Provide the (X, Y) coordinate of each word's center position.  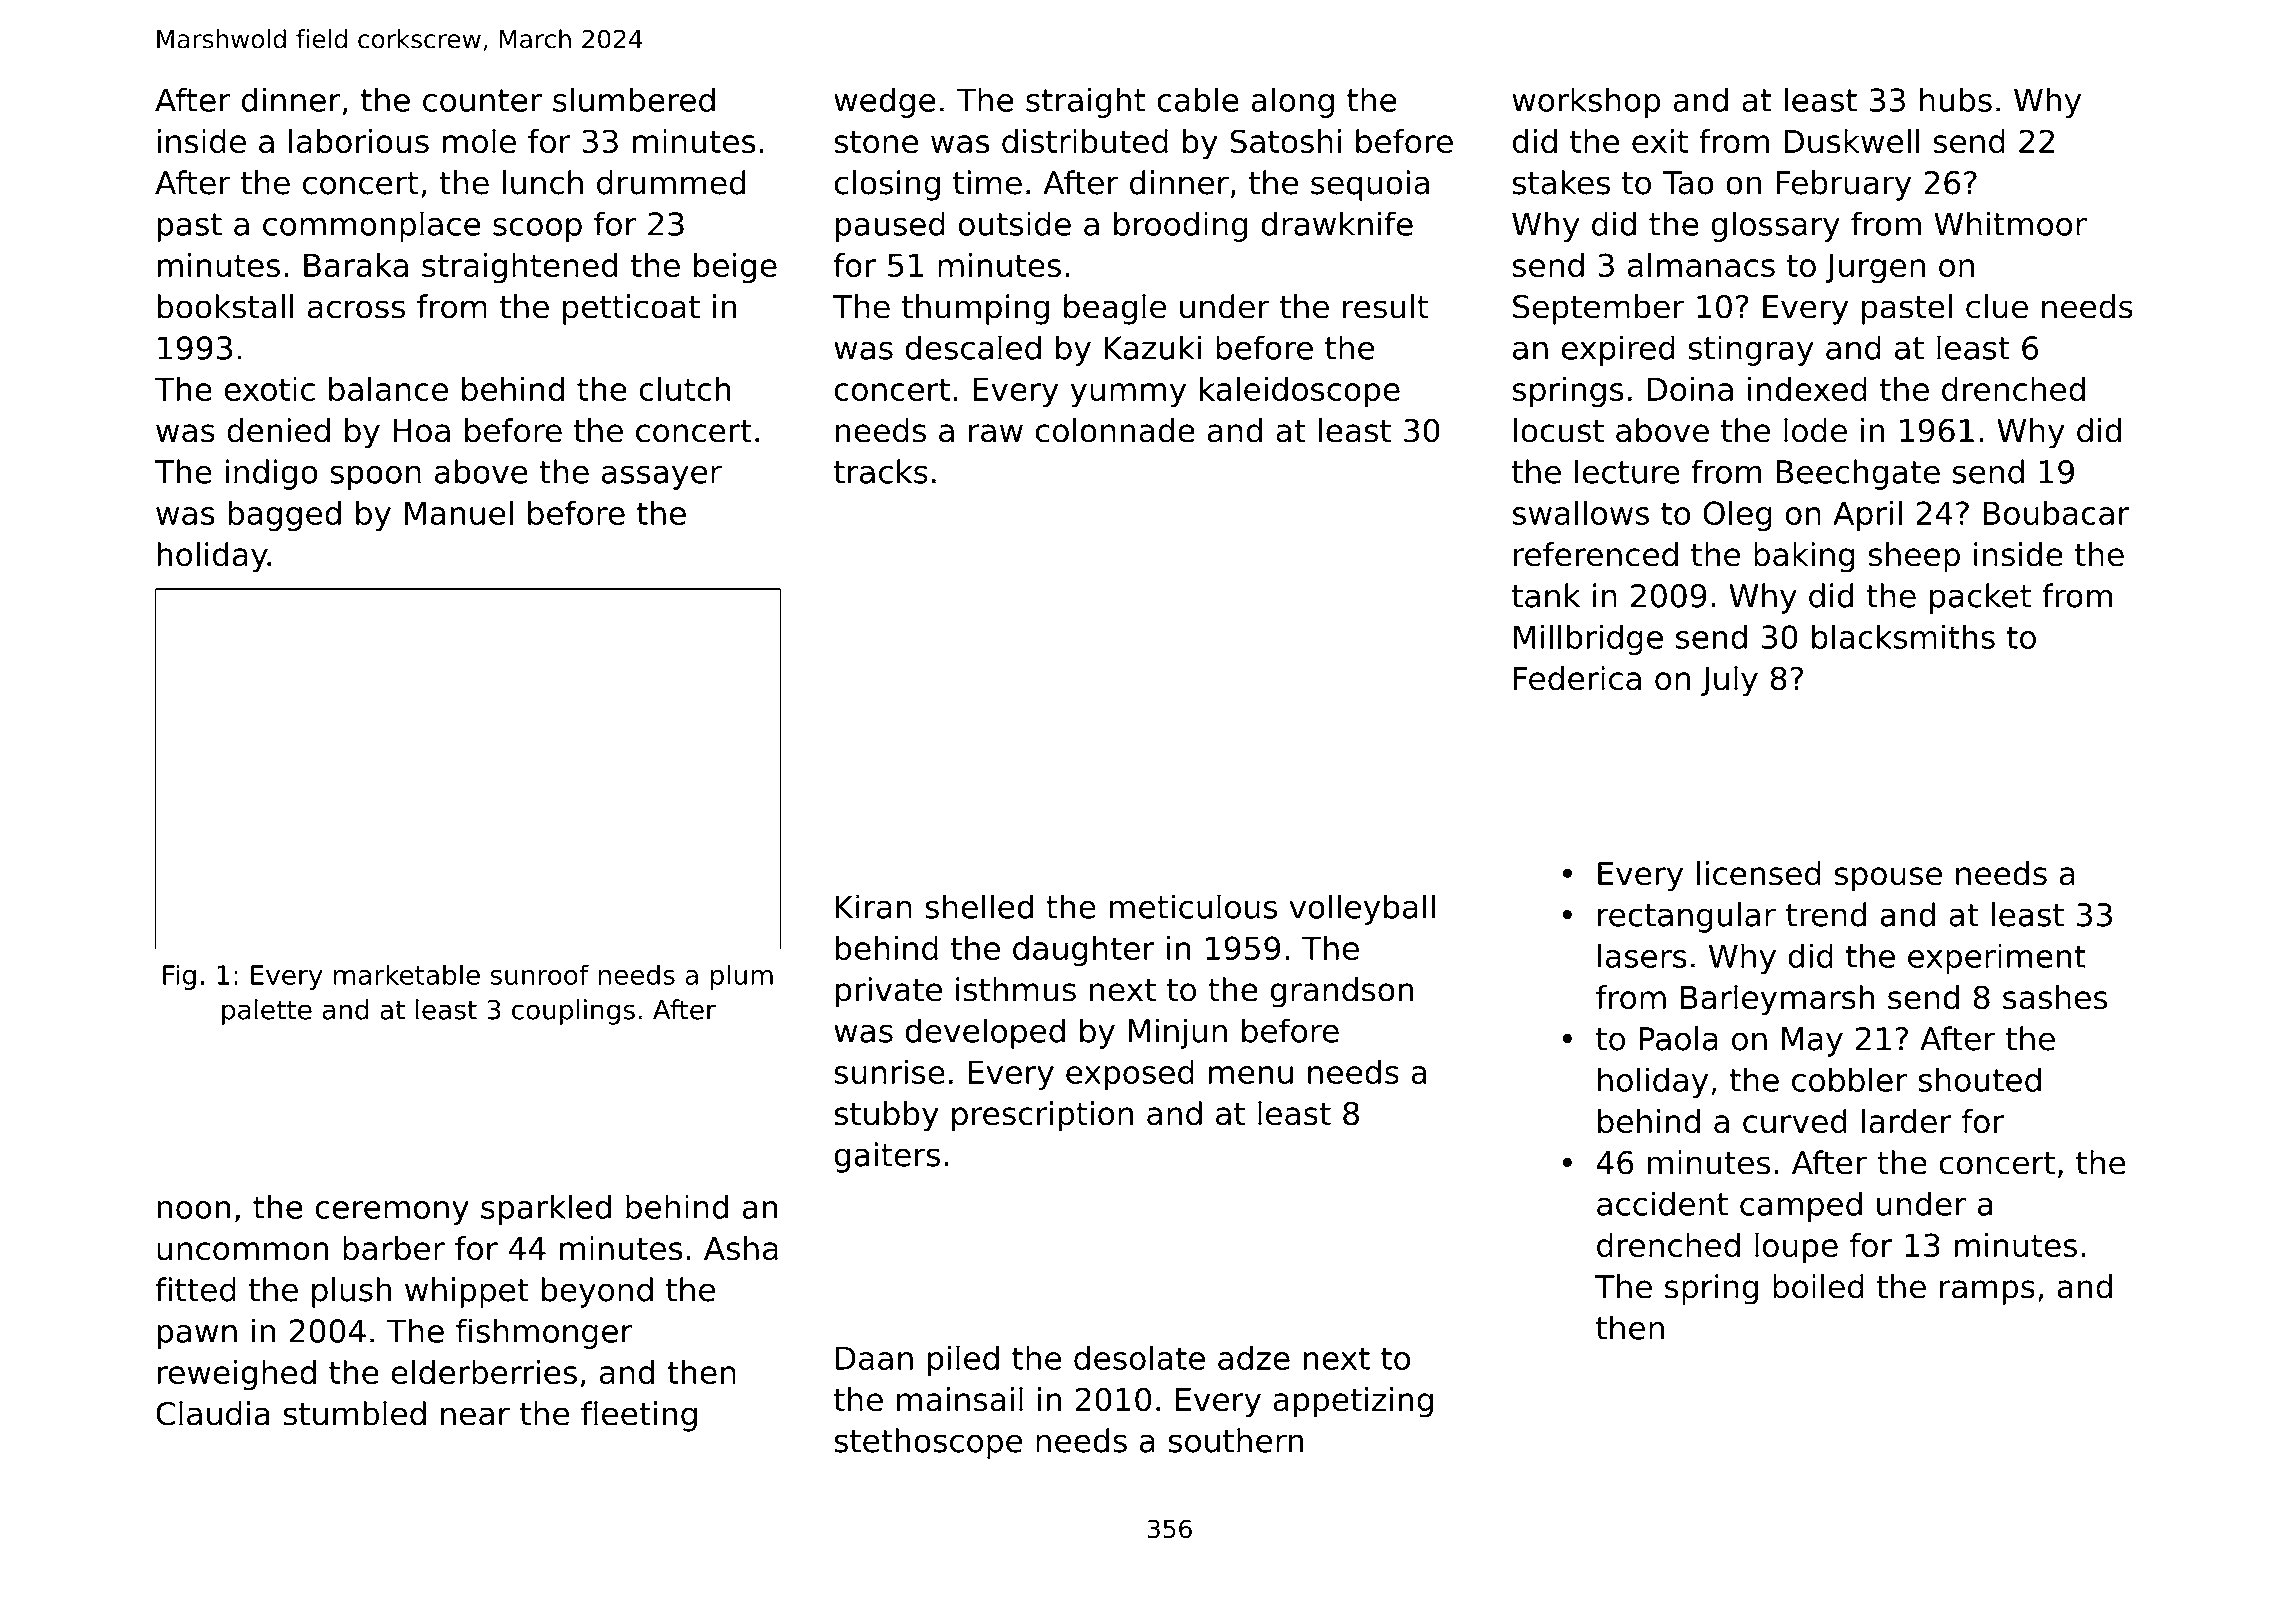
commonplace (371, 226)
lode (1815, 430)
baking (1804, 557)
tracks (881, 471)
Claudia (213, 1413)
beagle (1115, 309)
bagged (284, 516)
